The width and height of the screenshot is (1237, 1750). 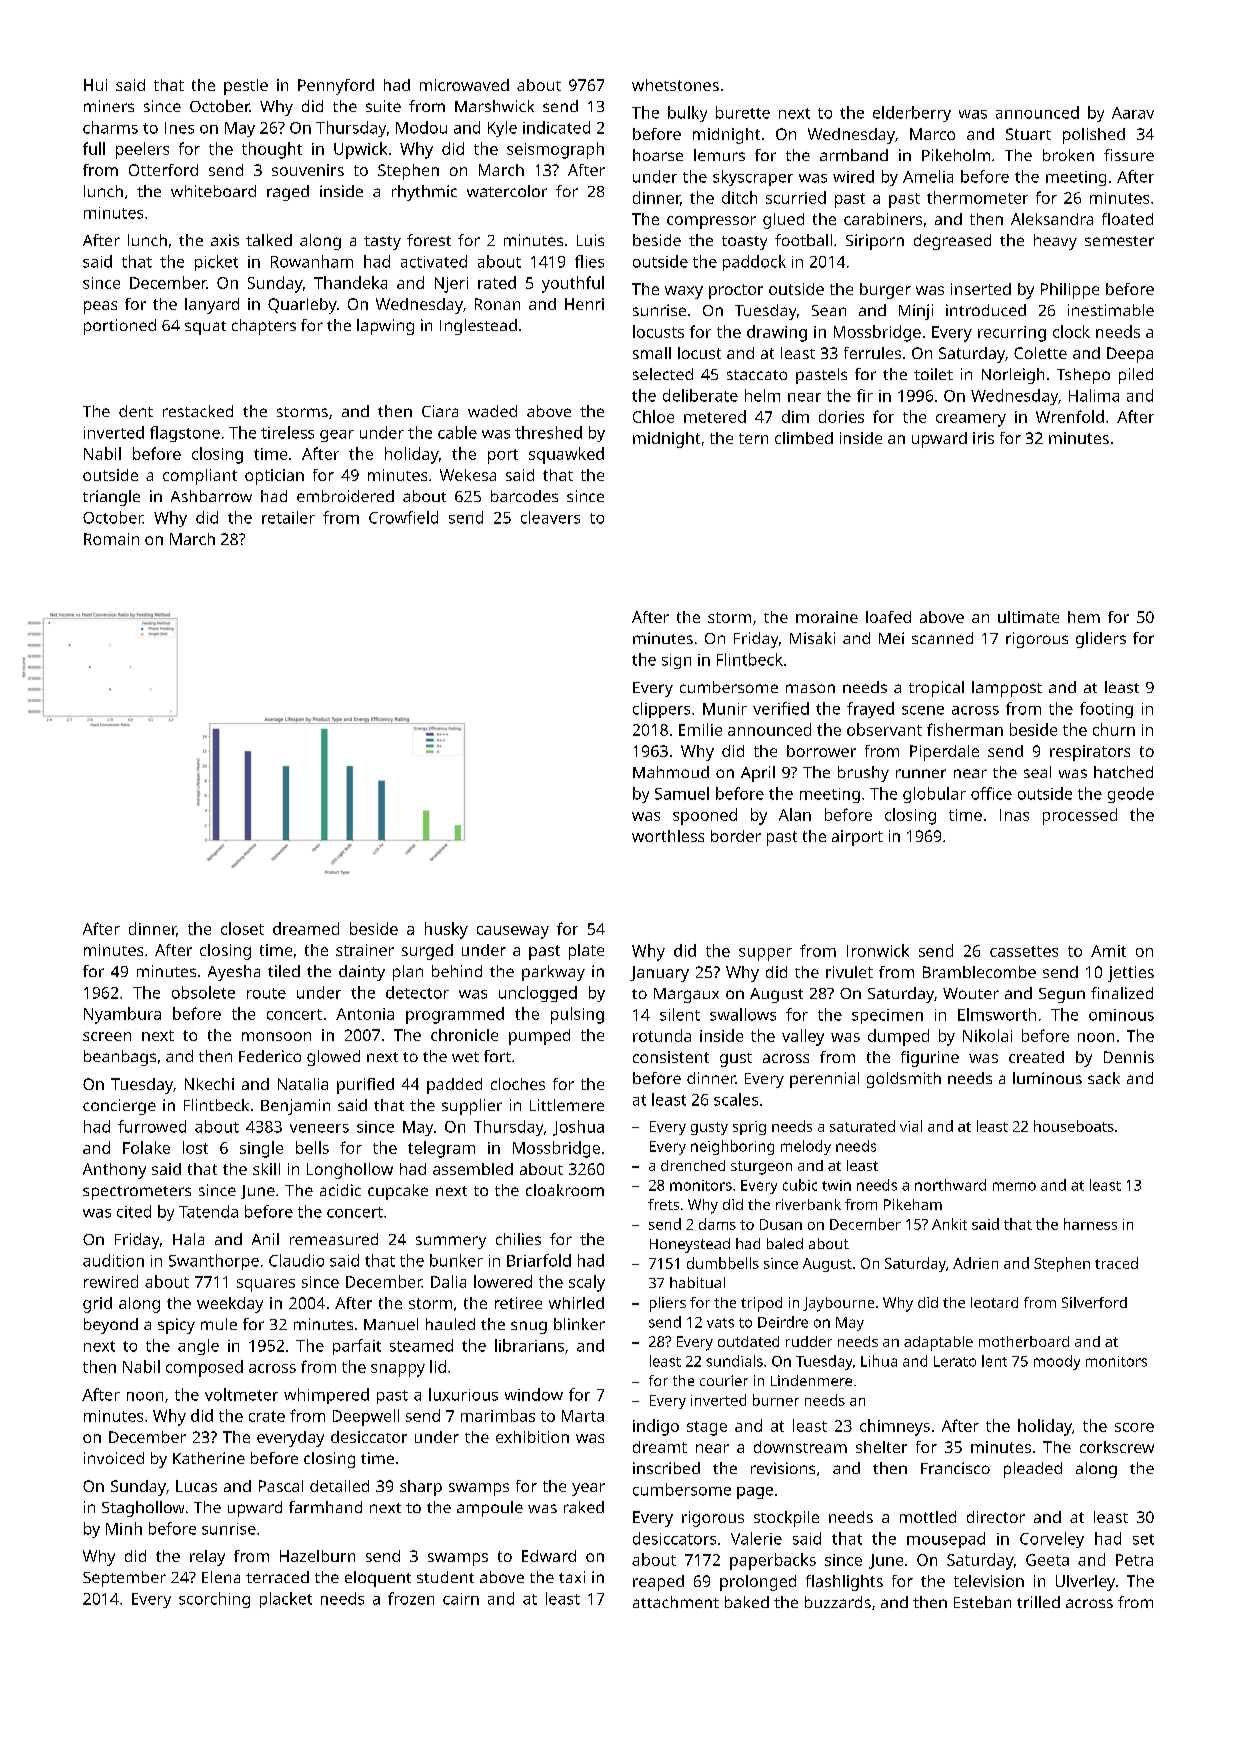 What do you see at coordinates (583, 1416) in the screenshot?
I see `Marta` at bounding box center [583, 1416].
